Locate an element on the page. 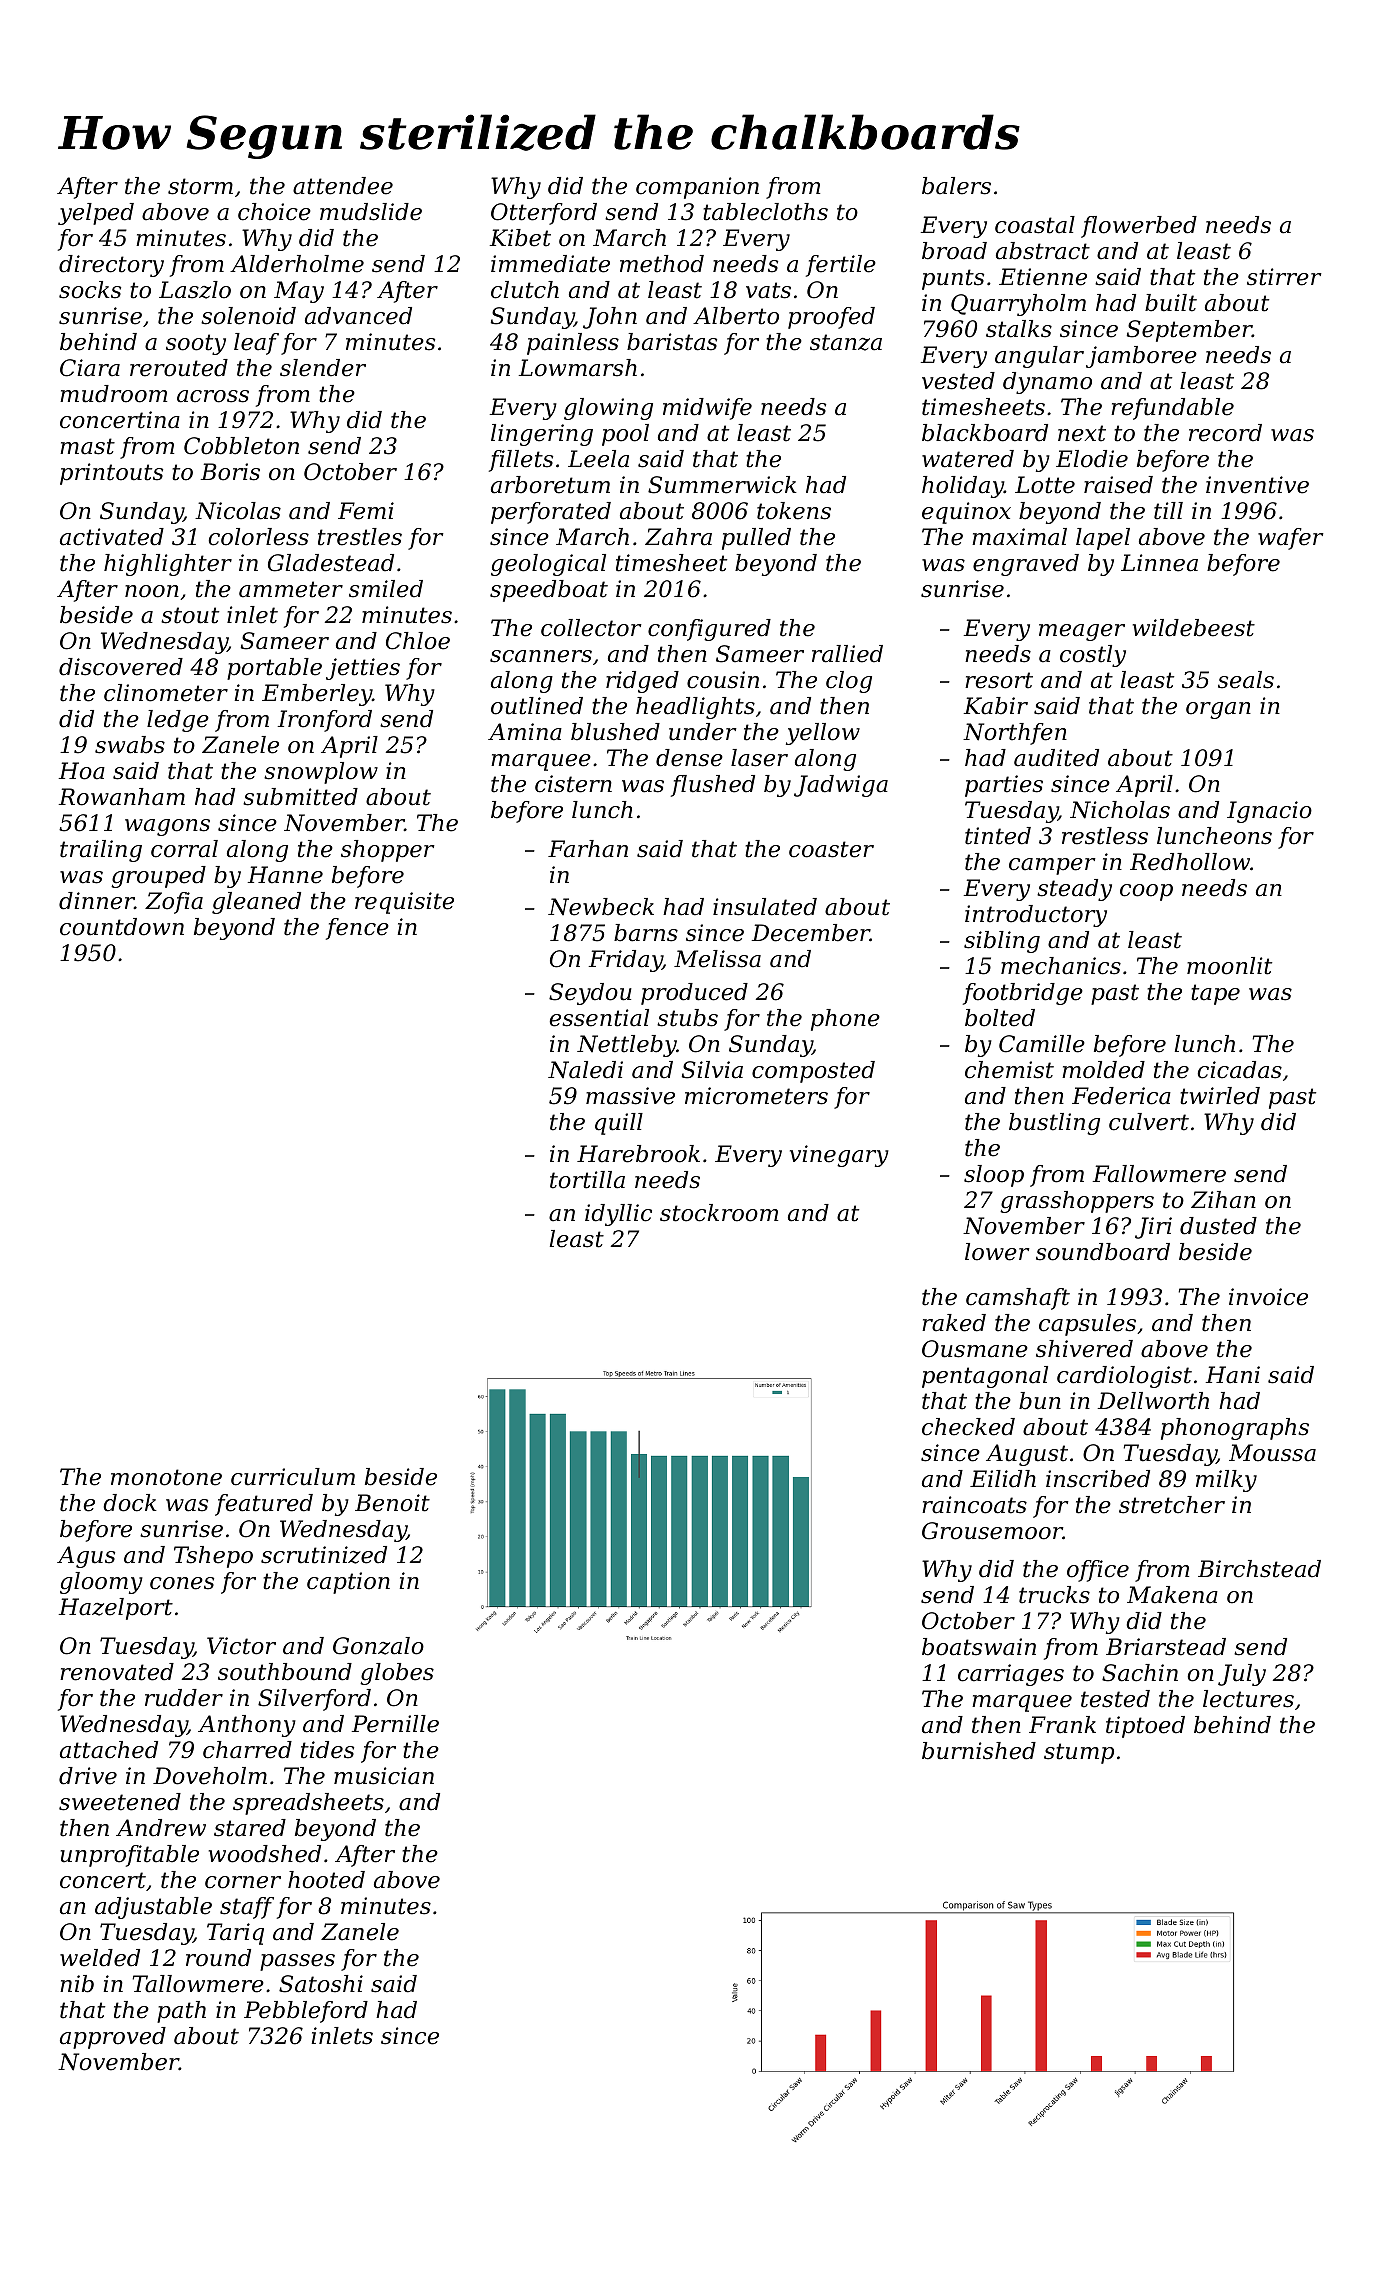  Pebbleford is located at coordinates (306, 2012).
